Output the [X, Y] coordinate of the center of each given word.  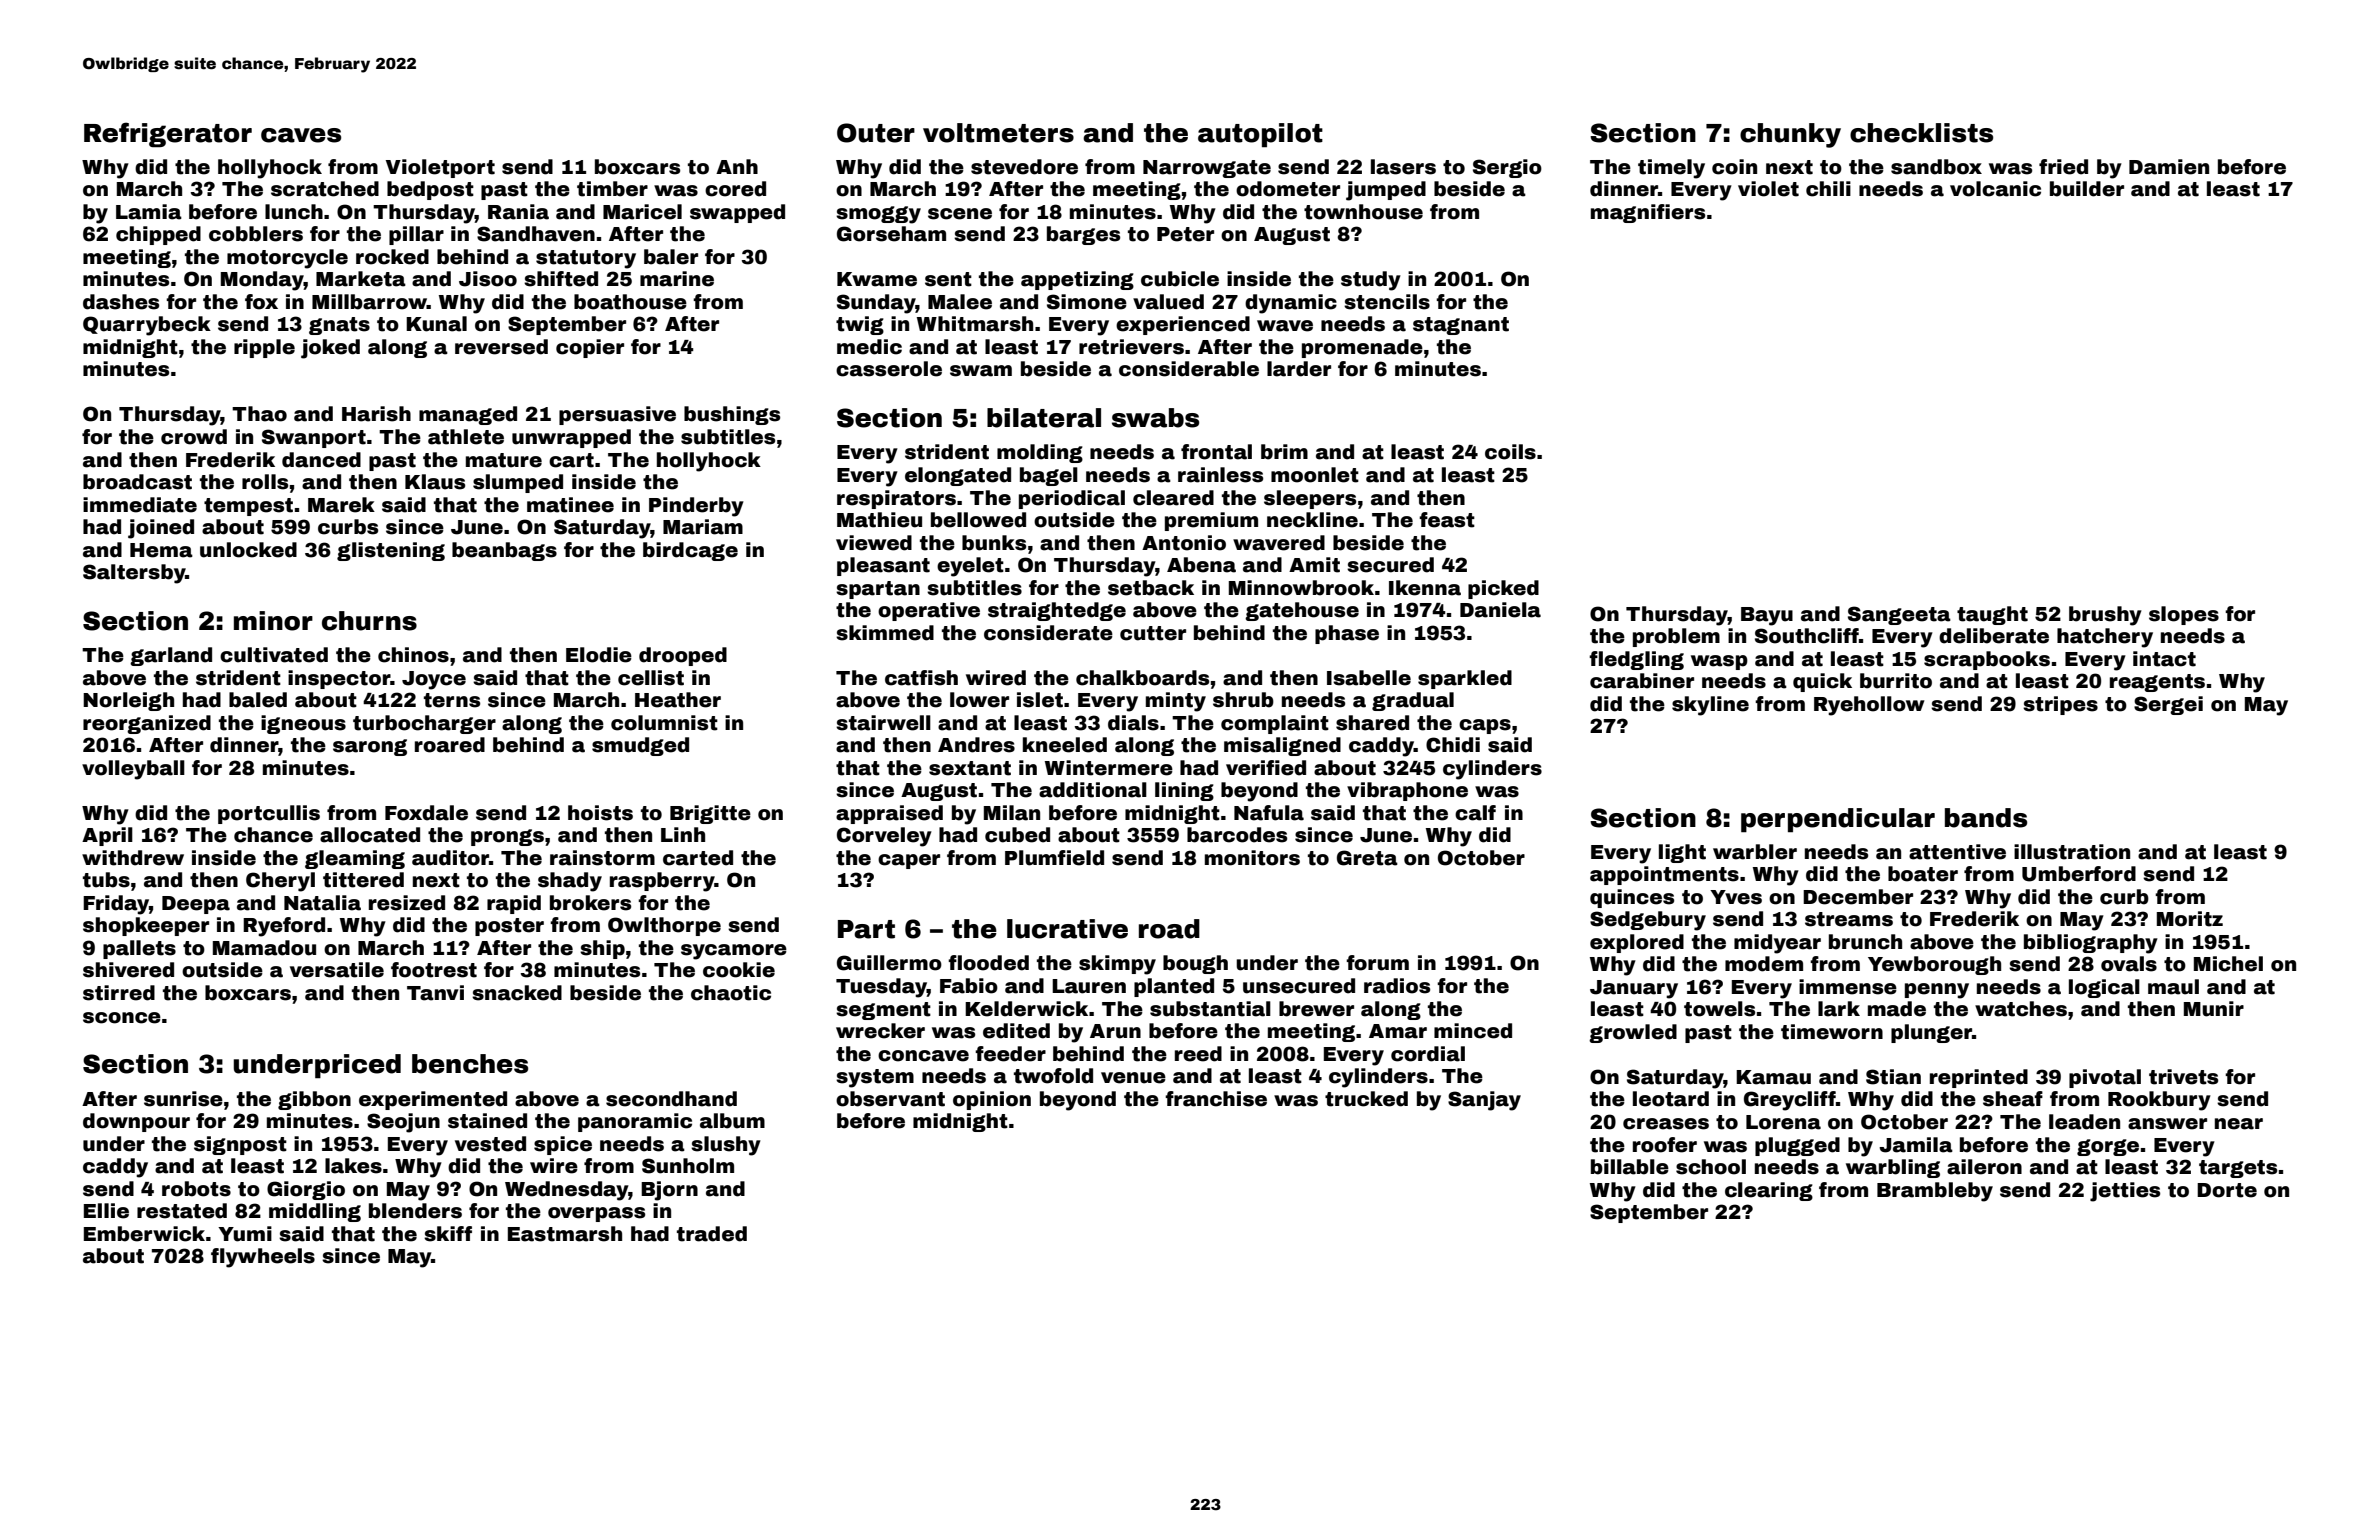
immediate [140, 505]
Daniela [1500, 610]
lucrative [1067, 929]
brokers [590, 903]
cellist [651, 678]
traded [712, 1234]
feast [1447, 520]
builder [2087, 189]
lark [1839, 1009]
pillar [416, 235]
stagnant [1461, 326]
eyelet [970, 567]
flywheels [263, 1258]
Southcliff [1807, 636]
